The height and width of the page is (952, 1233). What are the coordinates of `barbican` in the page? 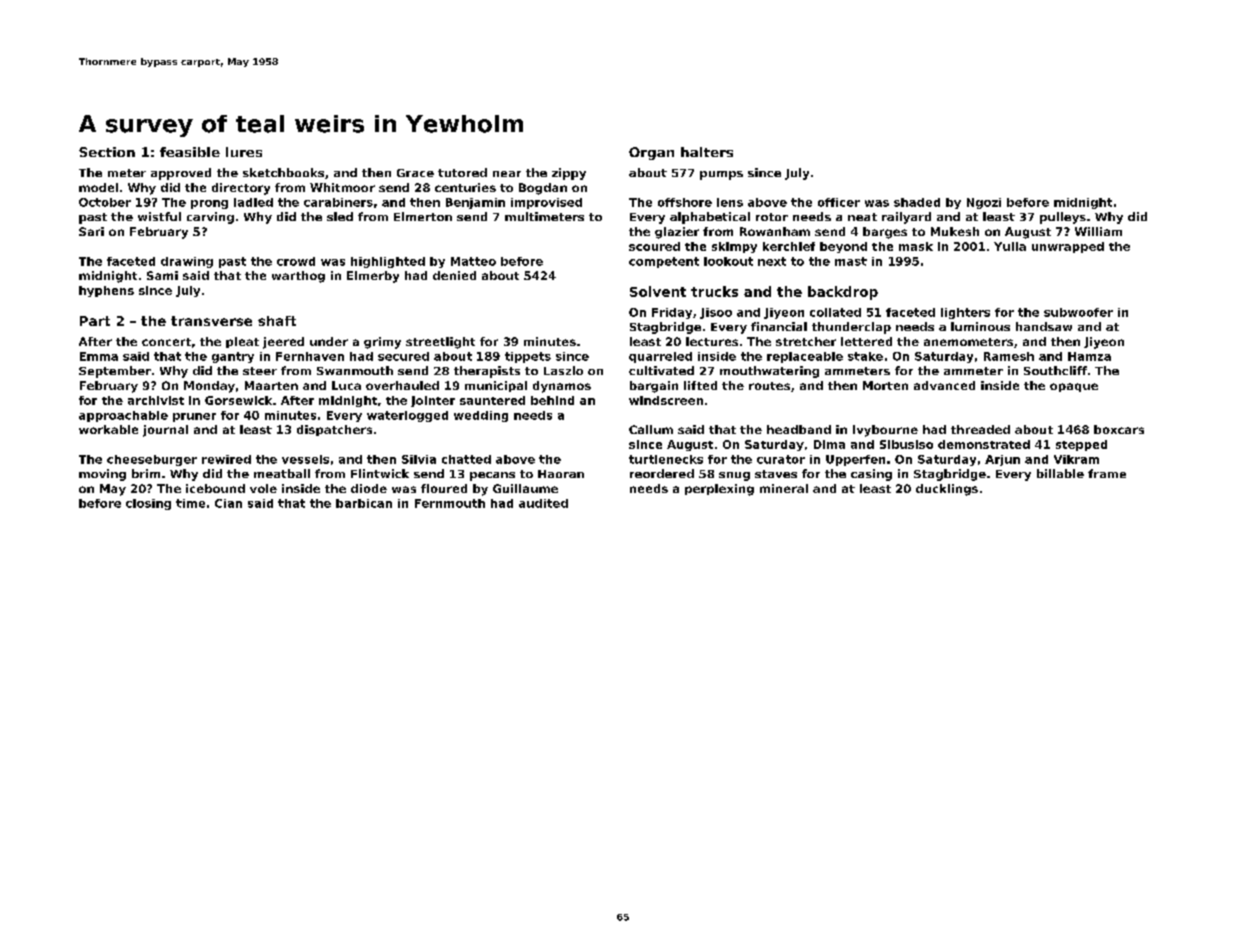 It's located at (364, 503).
